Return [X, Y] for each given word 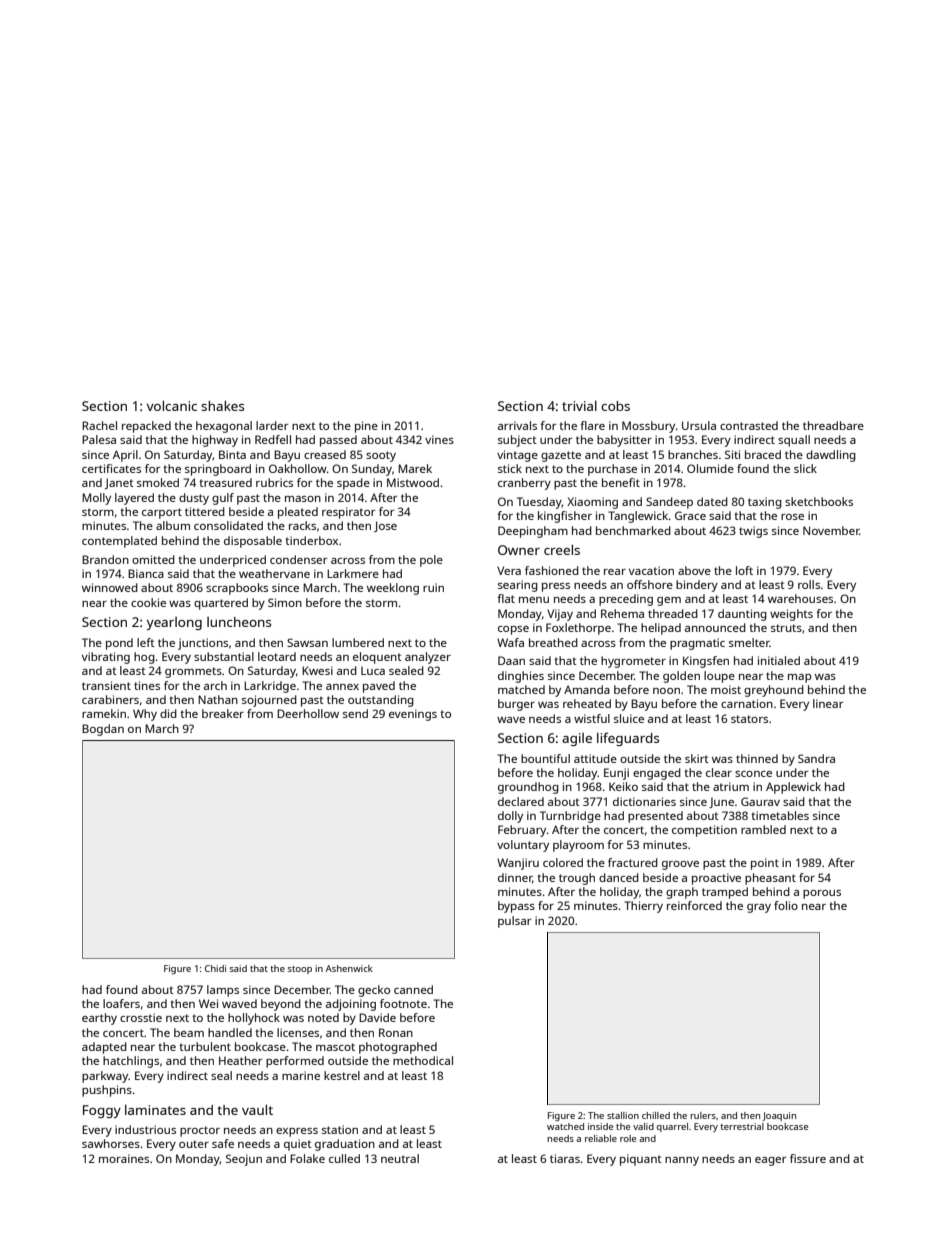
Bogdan [103, 730]
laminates [155, 1109]
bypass [516, 907]
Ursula [699, 425]
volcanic [172, 405]
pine [366, 427]
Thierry [643, 907]
